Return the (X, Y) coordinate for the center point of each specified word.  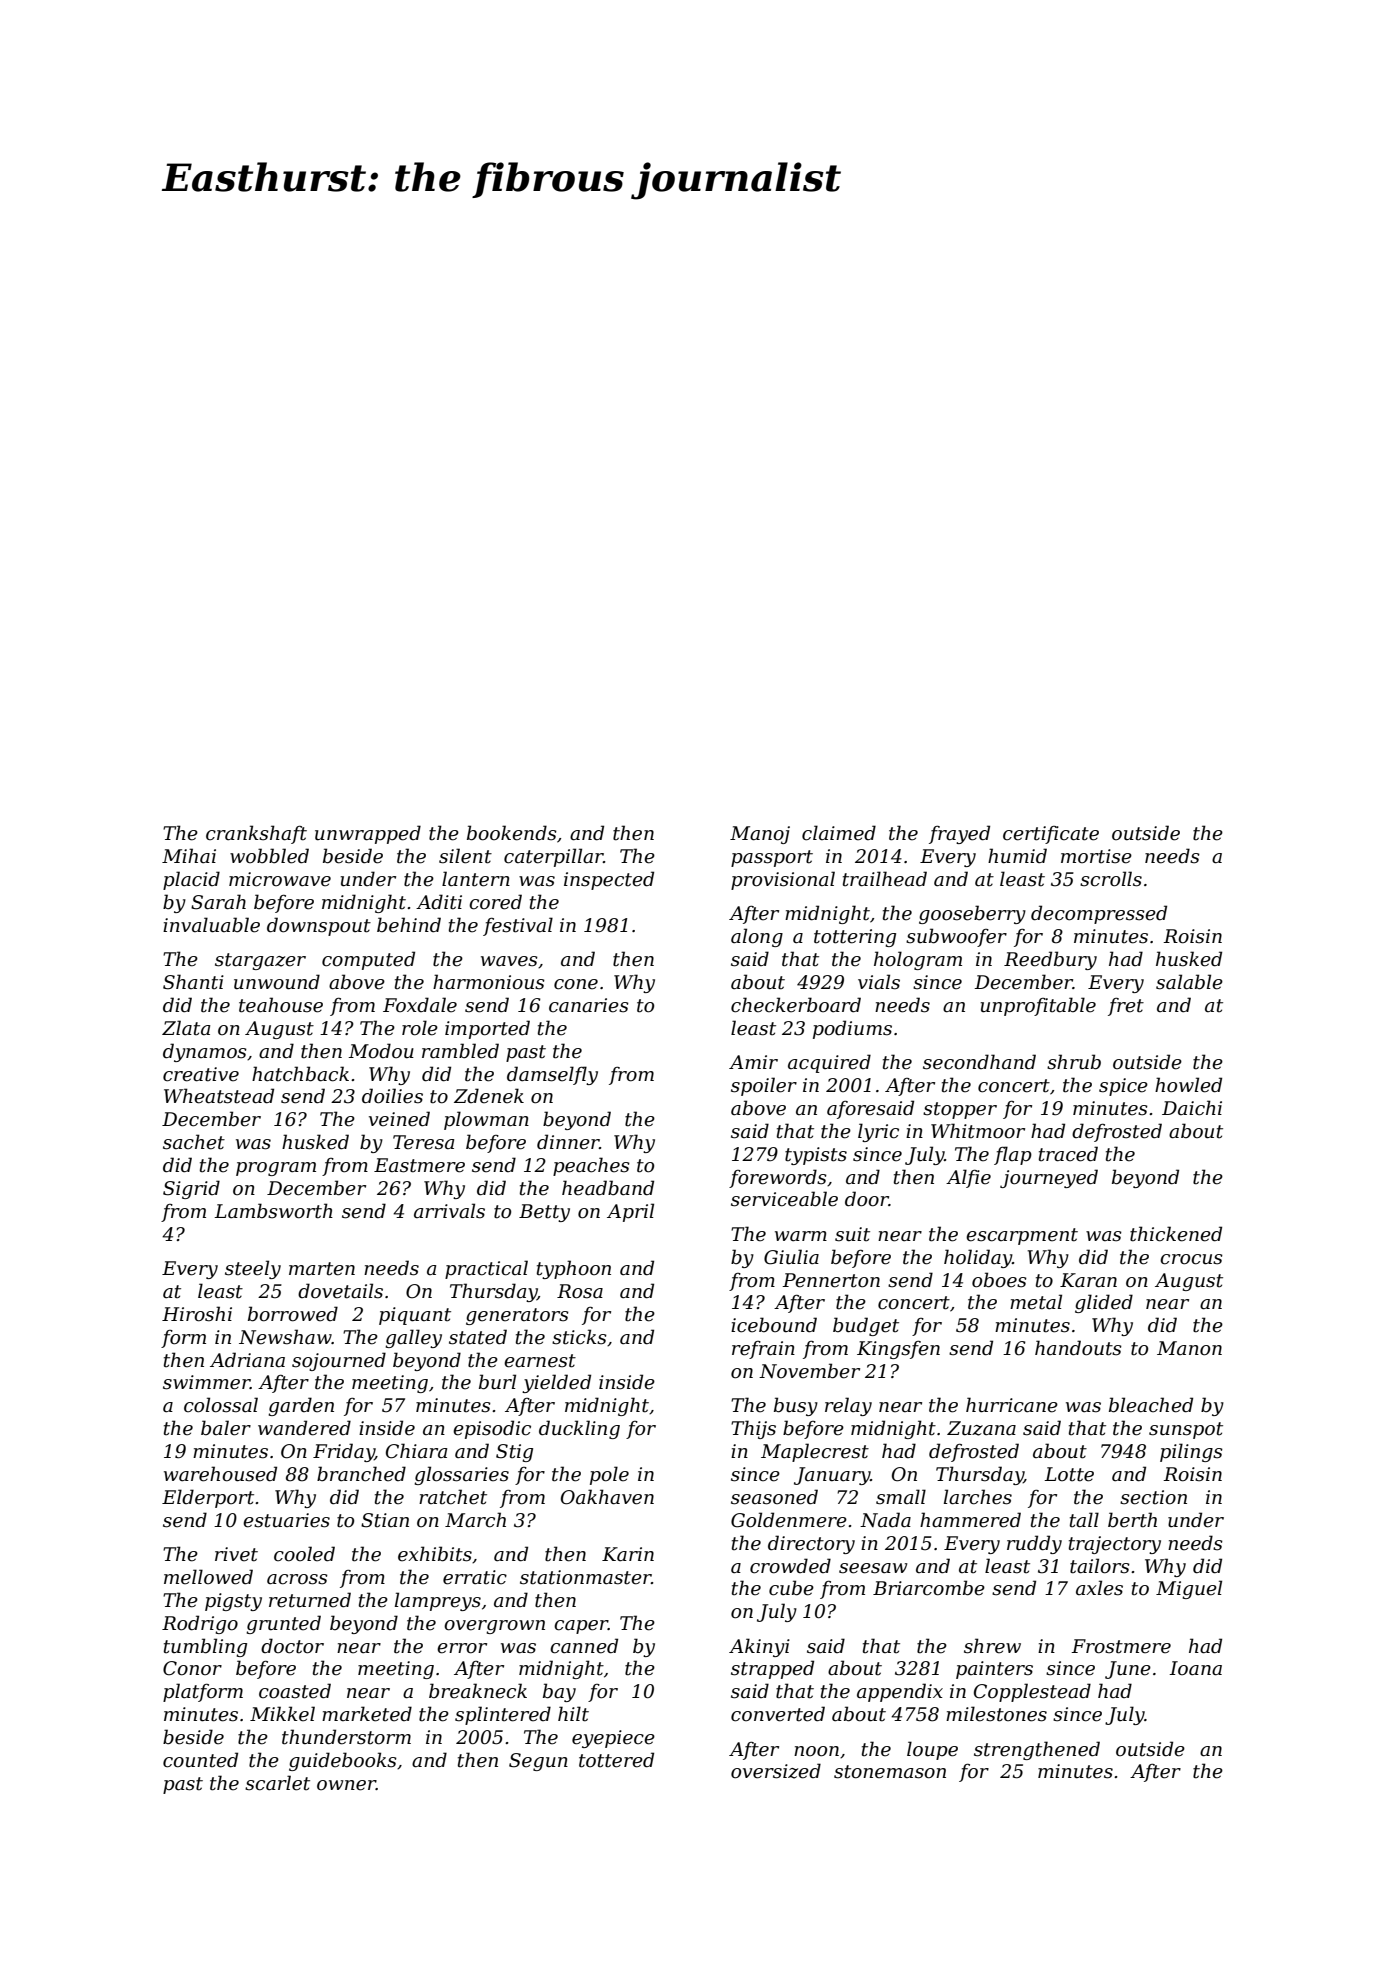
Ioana (1195, 1668)
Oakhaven (607, 1497)
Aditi (439, 902)
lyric (878, 1132)
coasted (295, 1691)
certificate (1051, 835)
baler (226, 1428)
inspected (609, 880)
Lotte (1069, 1474)
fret (1126, 1007)
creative (201, 1074)
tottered (616, 1760)
